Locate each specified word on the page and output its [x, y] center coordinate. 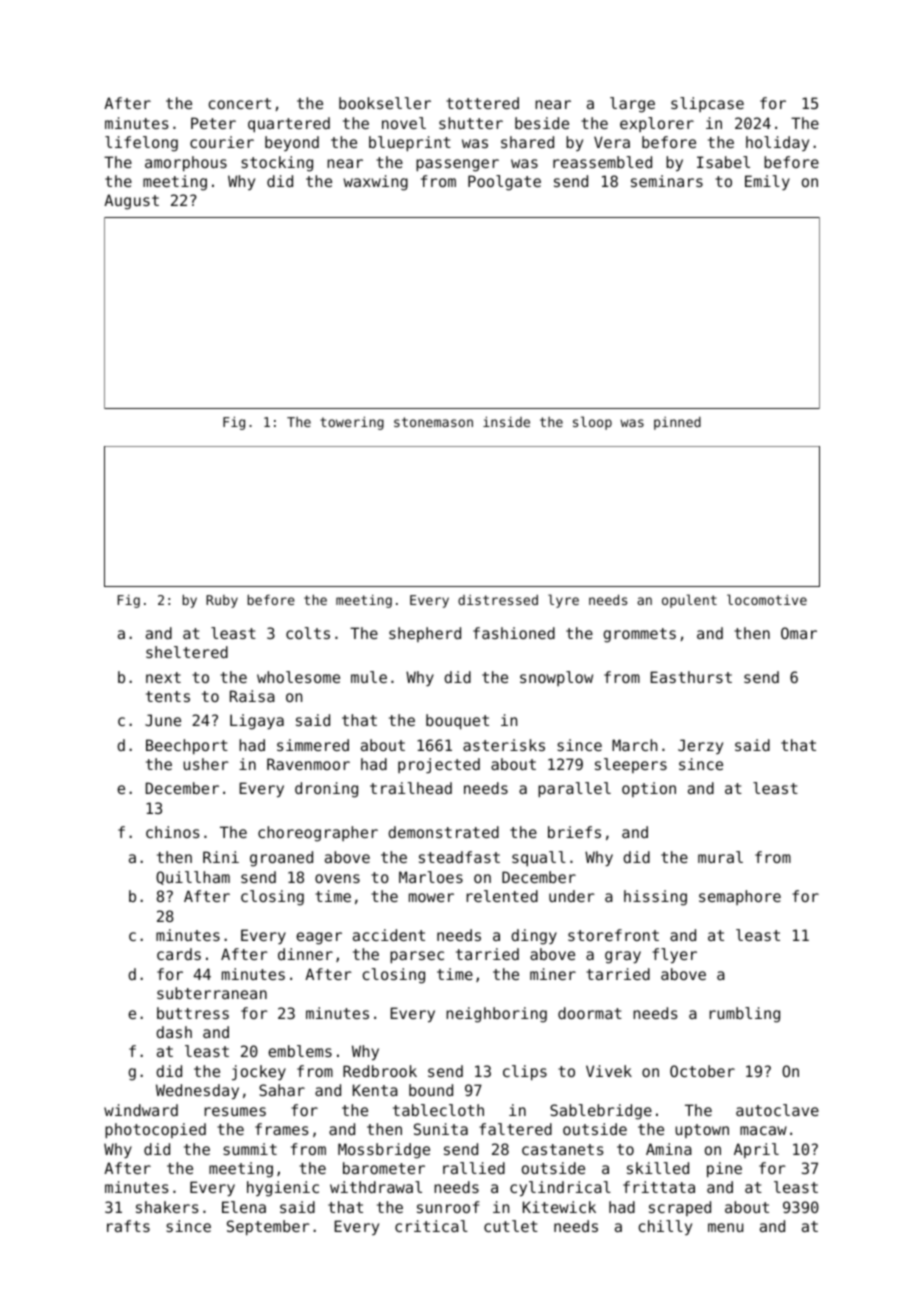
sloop [592, 423]
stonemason [433, 422]
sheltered [187, 652]
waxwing [375, 183]
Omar [799, 633]
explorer [657, 124]
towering [352, 423]
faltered [515, 1129]
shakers [167, 1207]
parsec [417, 957]
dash [174, 1032]
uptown [702, 1131]
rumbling [744, 1015]
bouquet [457, 722]
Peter [213, 123]
